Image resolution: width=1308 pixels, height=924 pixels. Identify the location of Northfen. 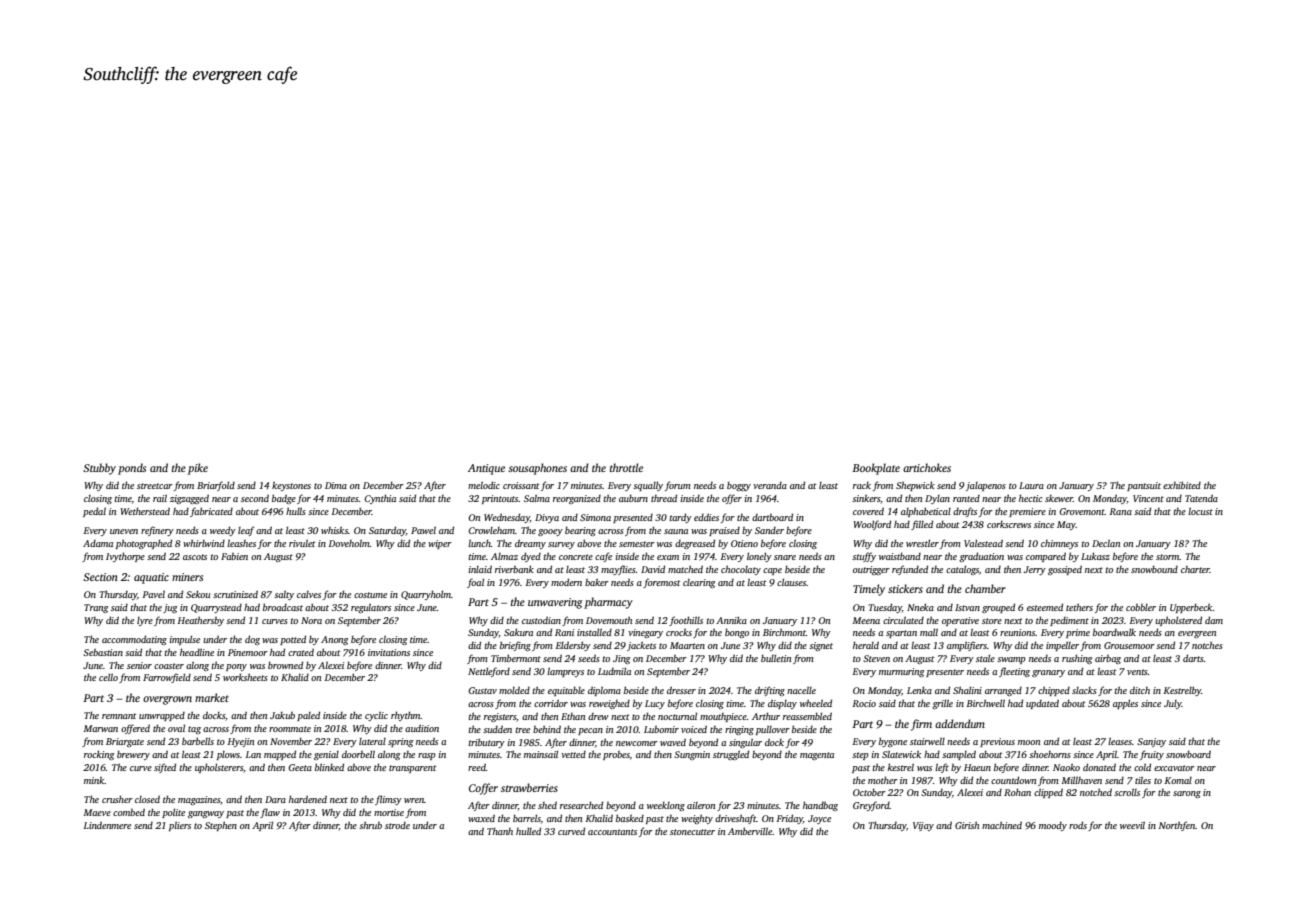
(1177, 826).
